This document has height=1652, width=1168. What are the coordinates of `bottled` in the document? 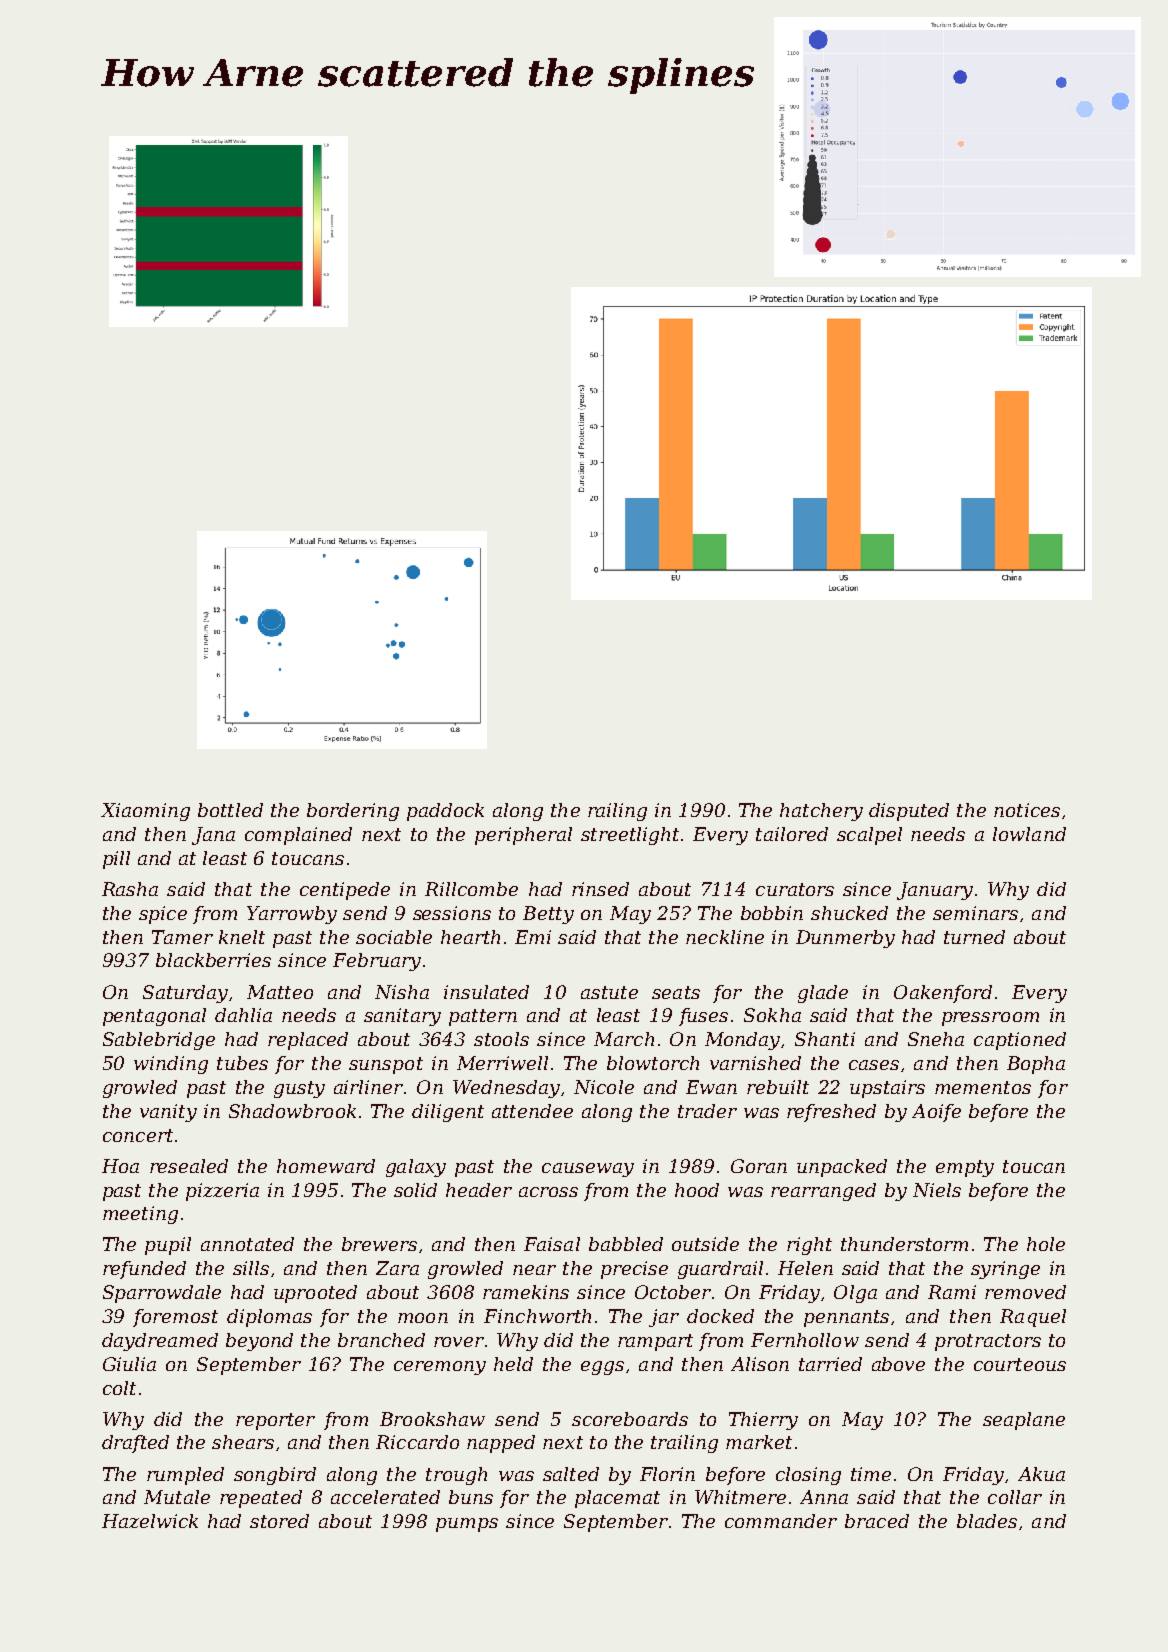 It's located at (230, 810).
